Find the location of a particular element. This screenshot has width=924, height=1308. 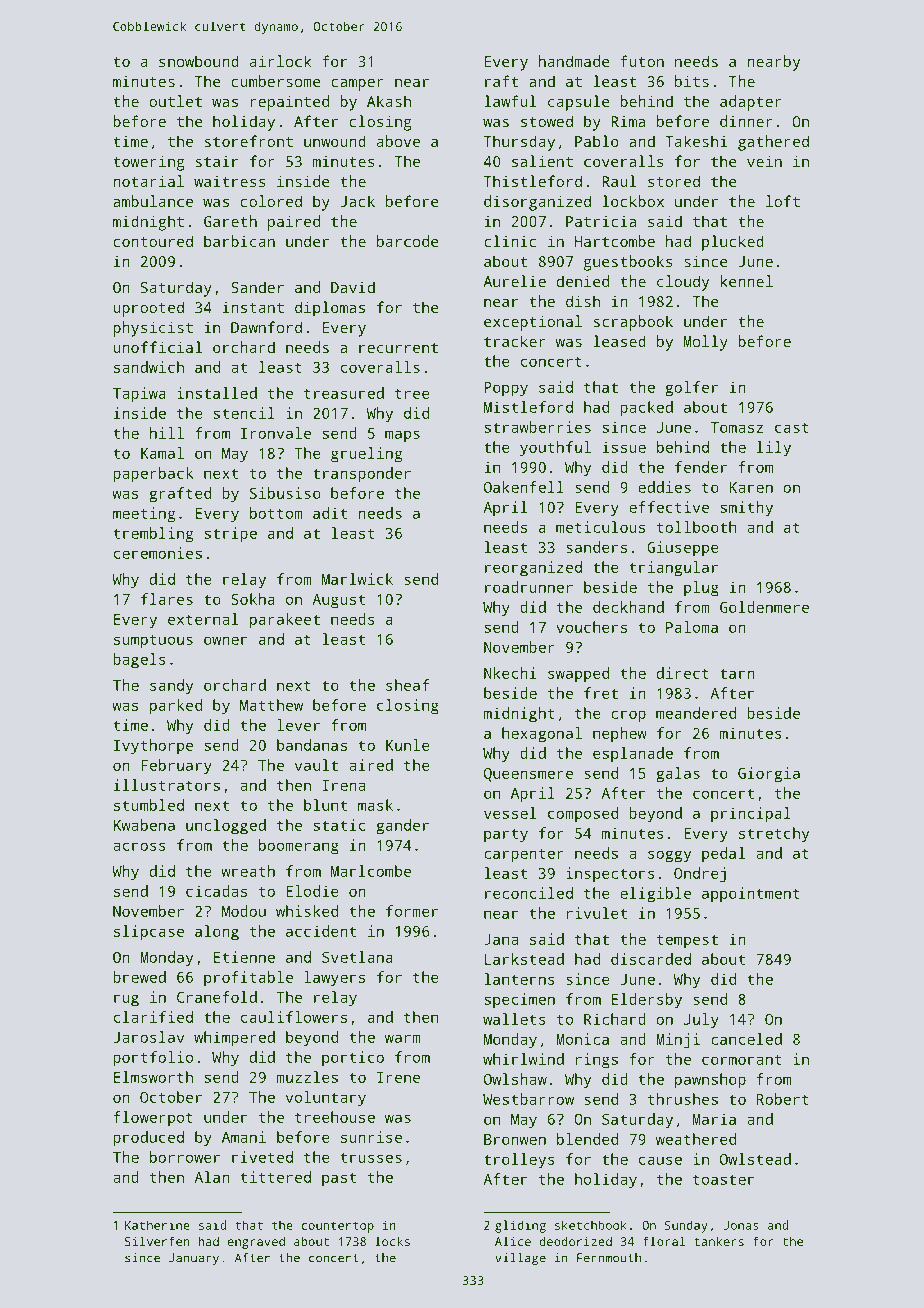

snowbound is located at coordinates (199, 61).
